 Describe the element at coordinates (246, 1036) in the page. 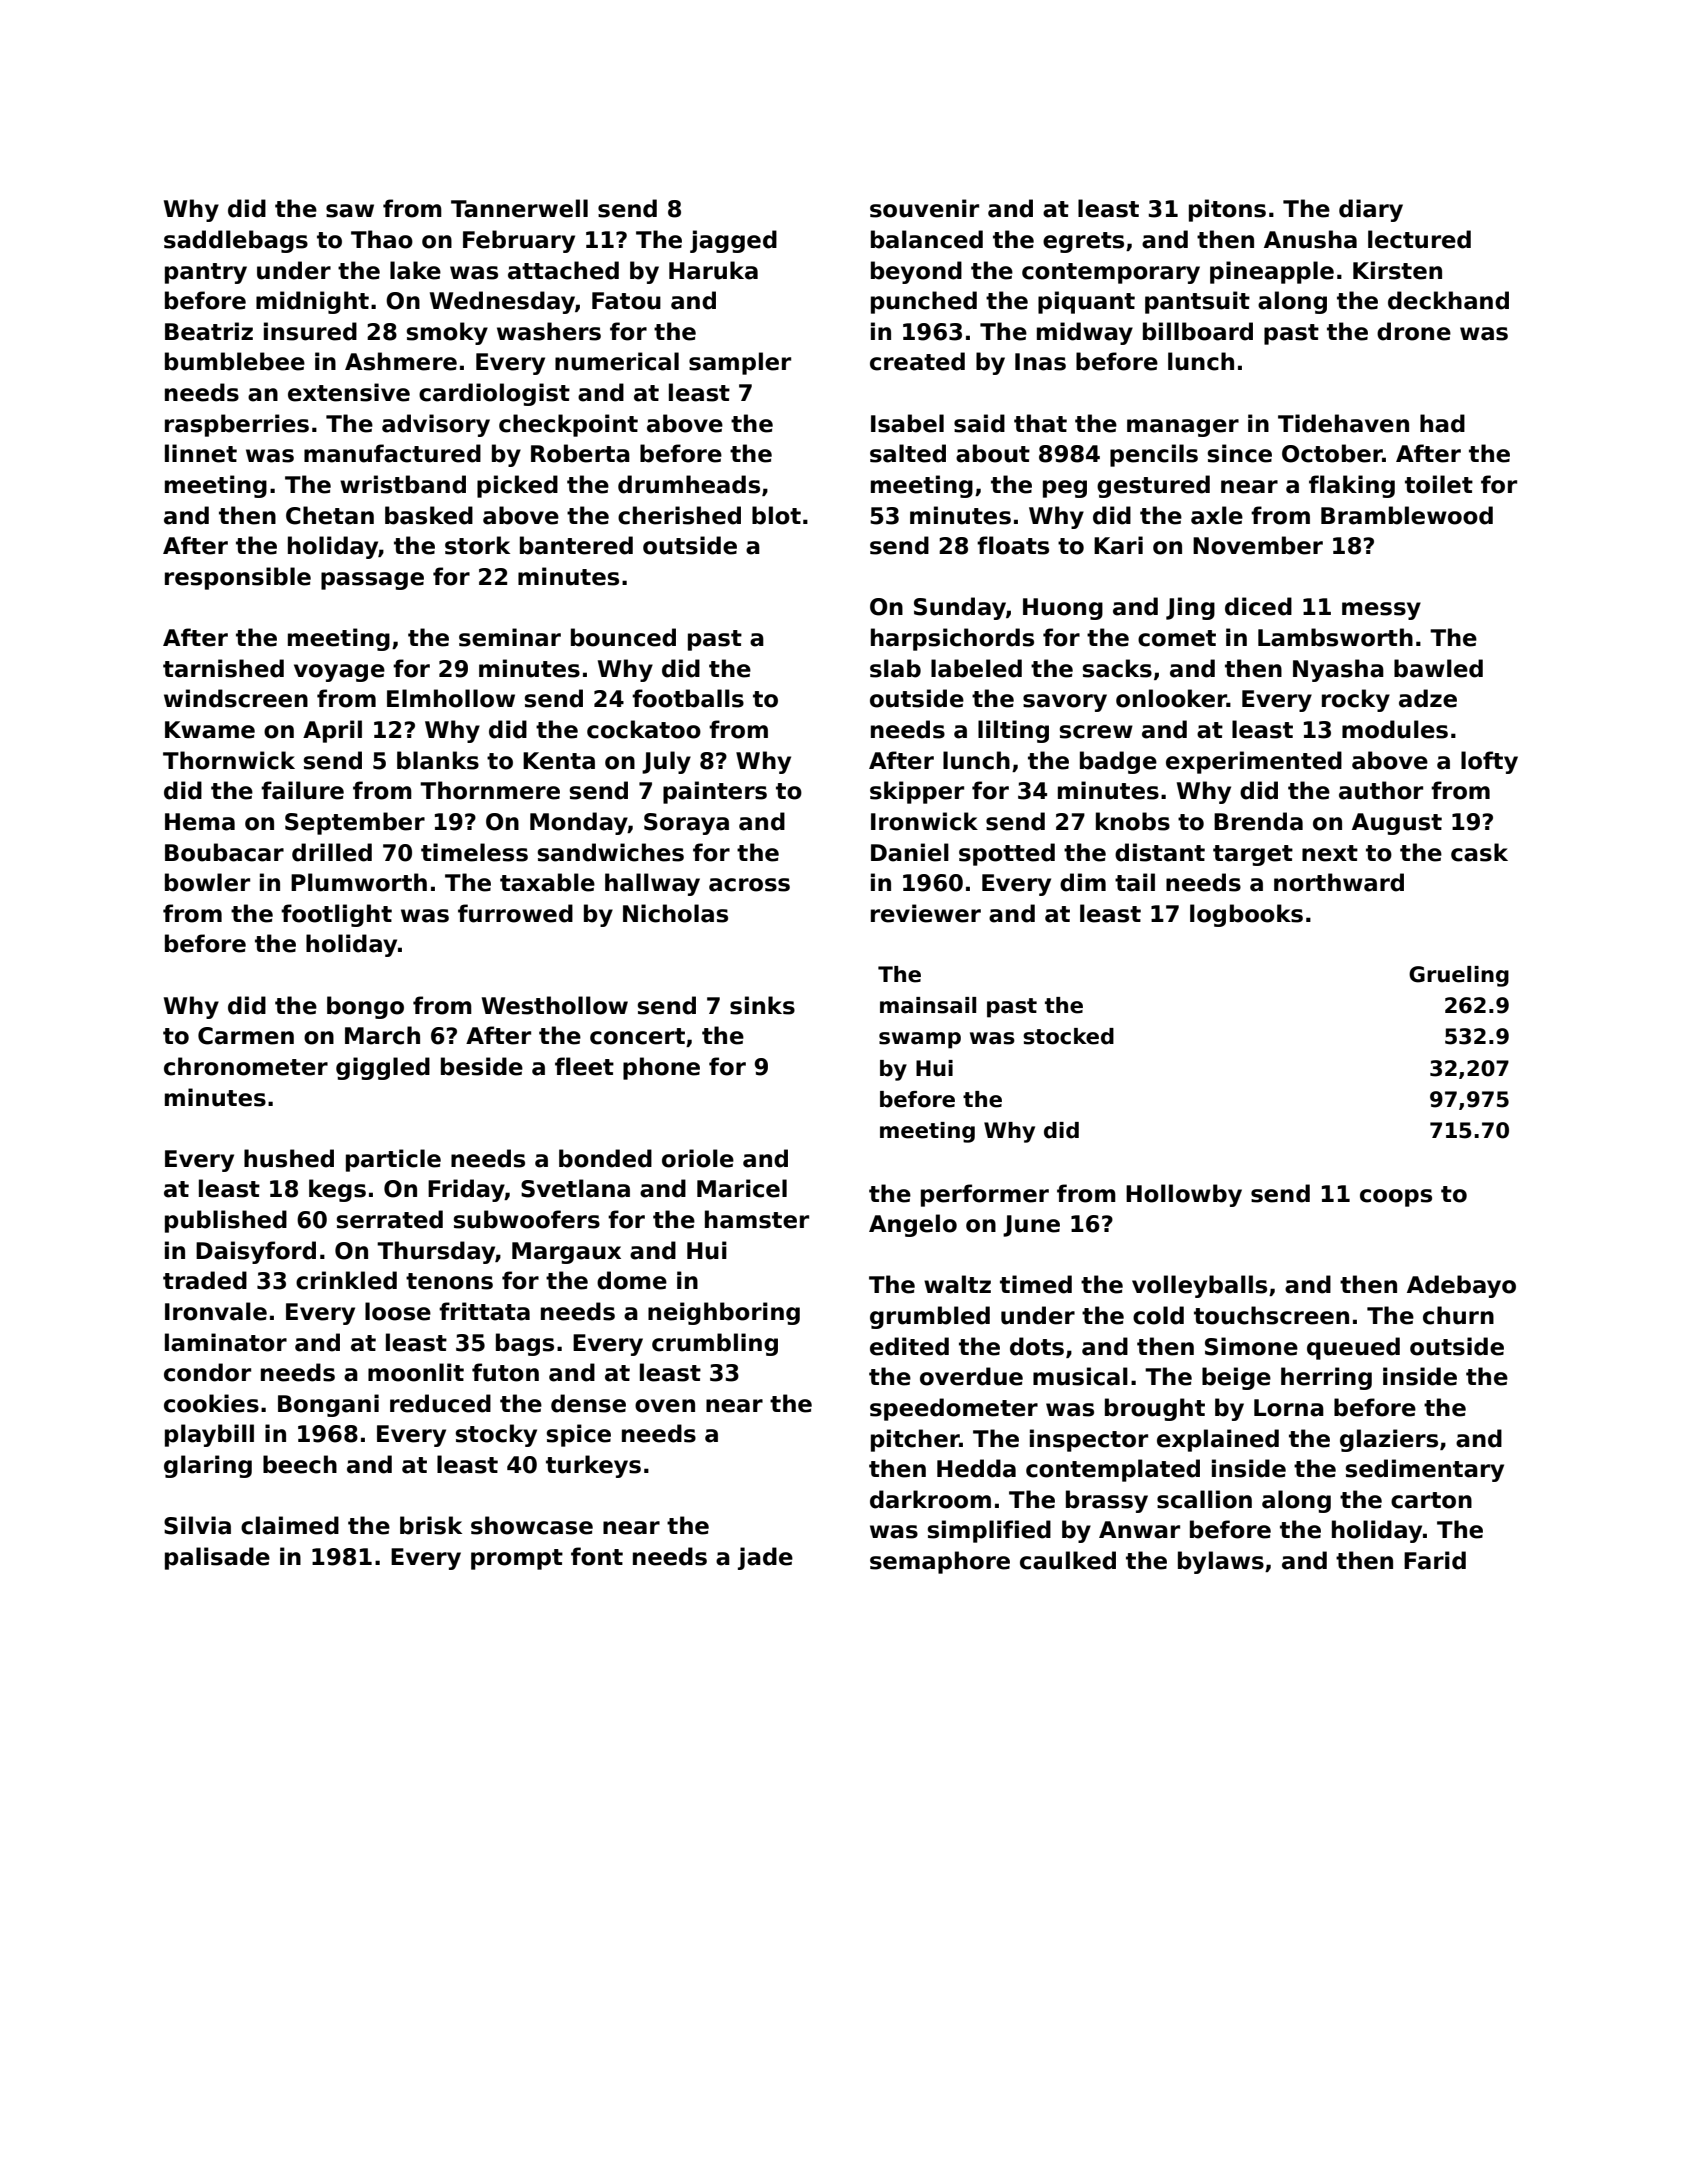

I see `Carmen` at that location.
